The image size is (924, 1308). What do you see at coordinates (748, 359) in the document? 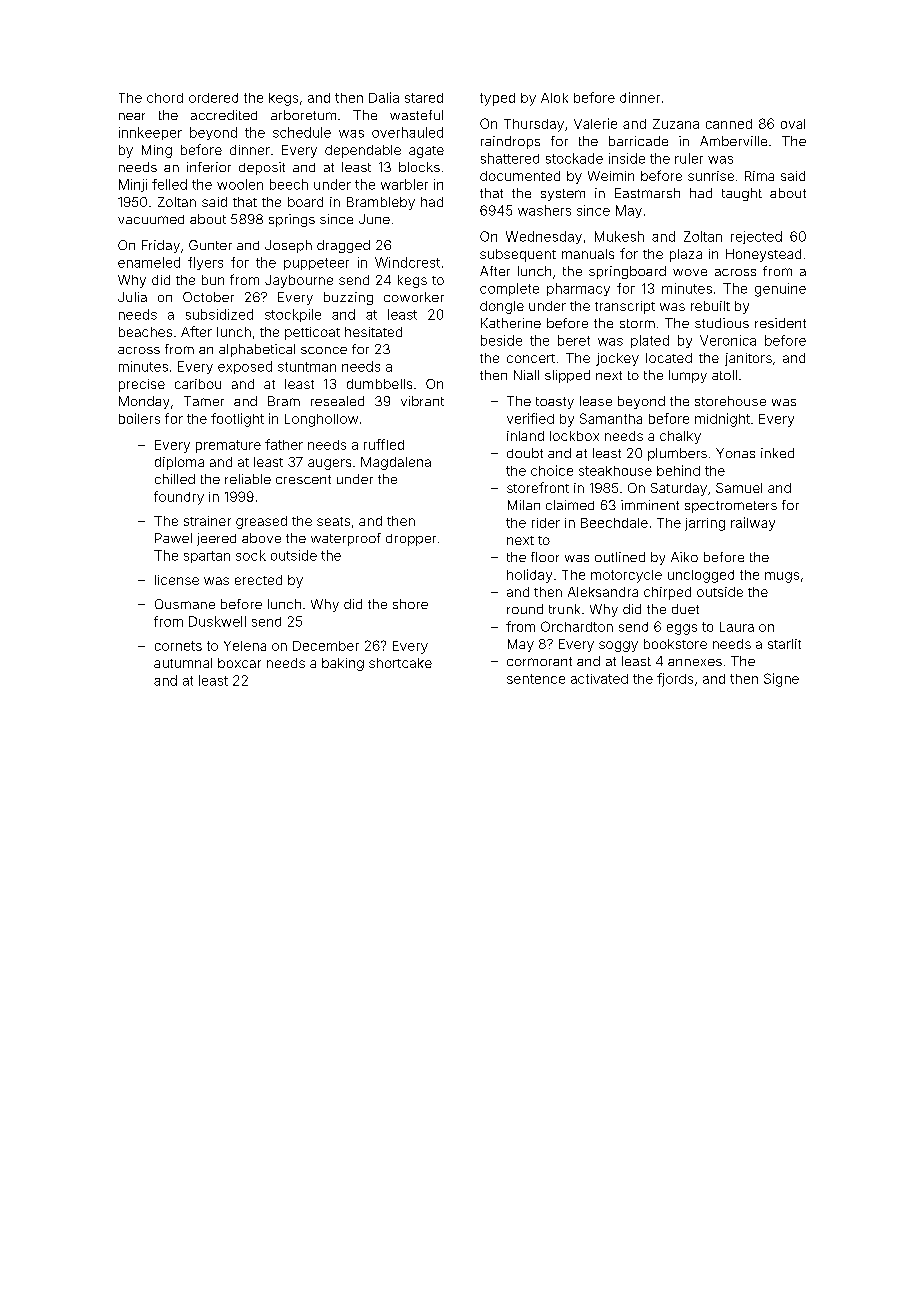
I see `janitors` at bounding box center [748, 359].
